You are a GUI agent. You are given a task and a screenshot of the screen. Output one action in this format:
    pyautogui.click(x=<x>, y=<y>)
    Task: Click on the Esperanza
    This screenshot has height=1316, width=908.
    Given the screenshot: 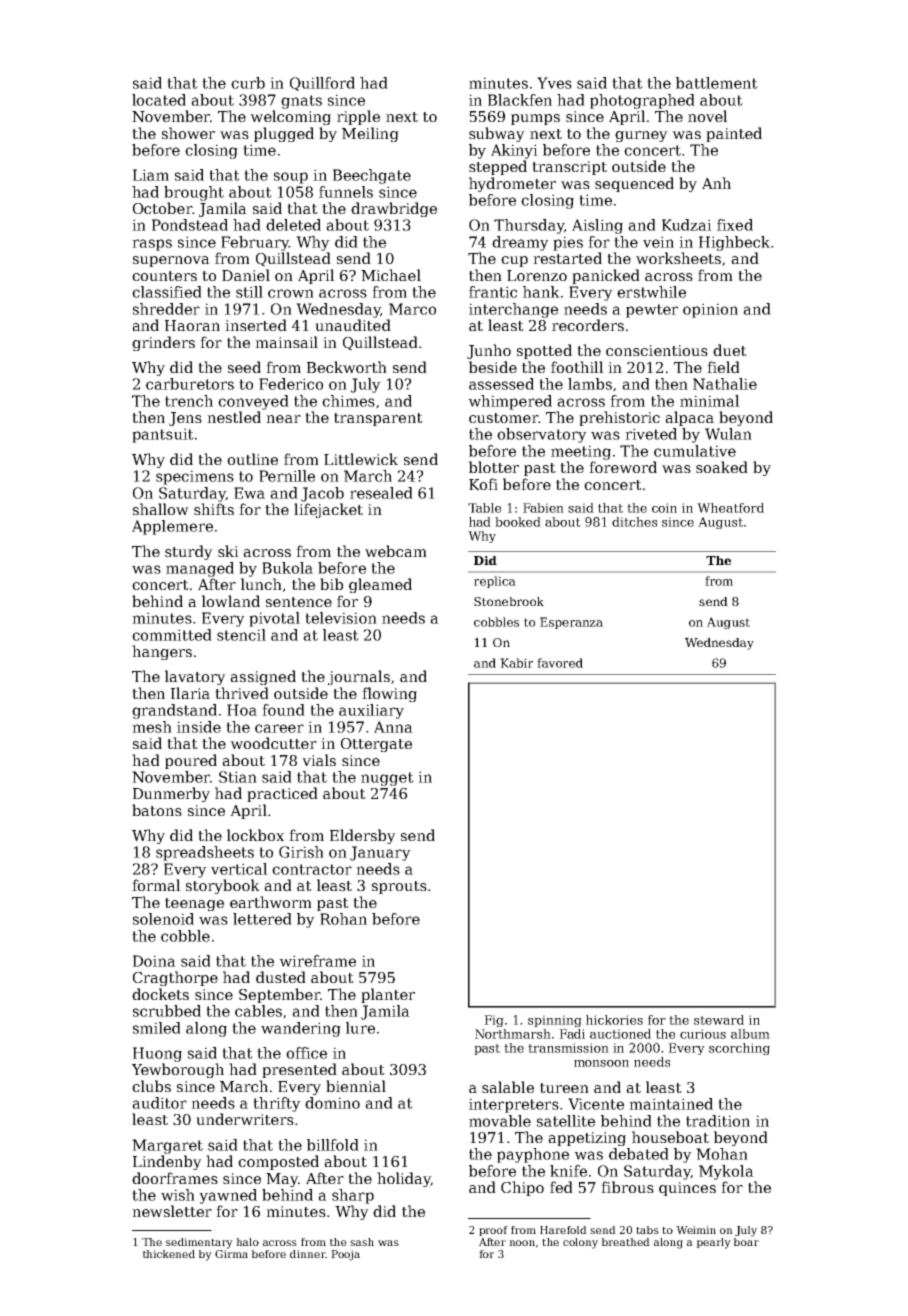 What is the action you would take?
    pyautogui.click(x=571, y=623)
